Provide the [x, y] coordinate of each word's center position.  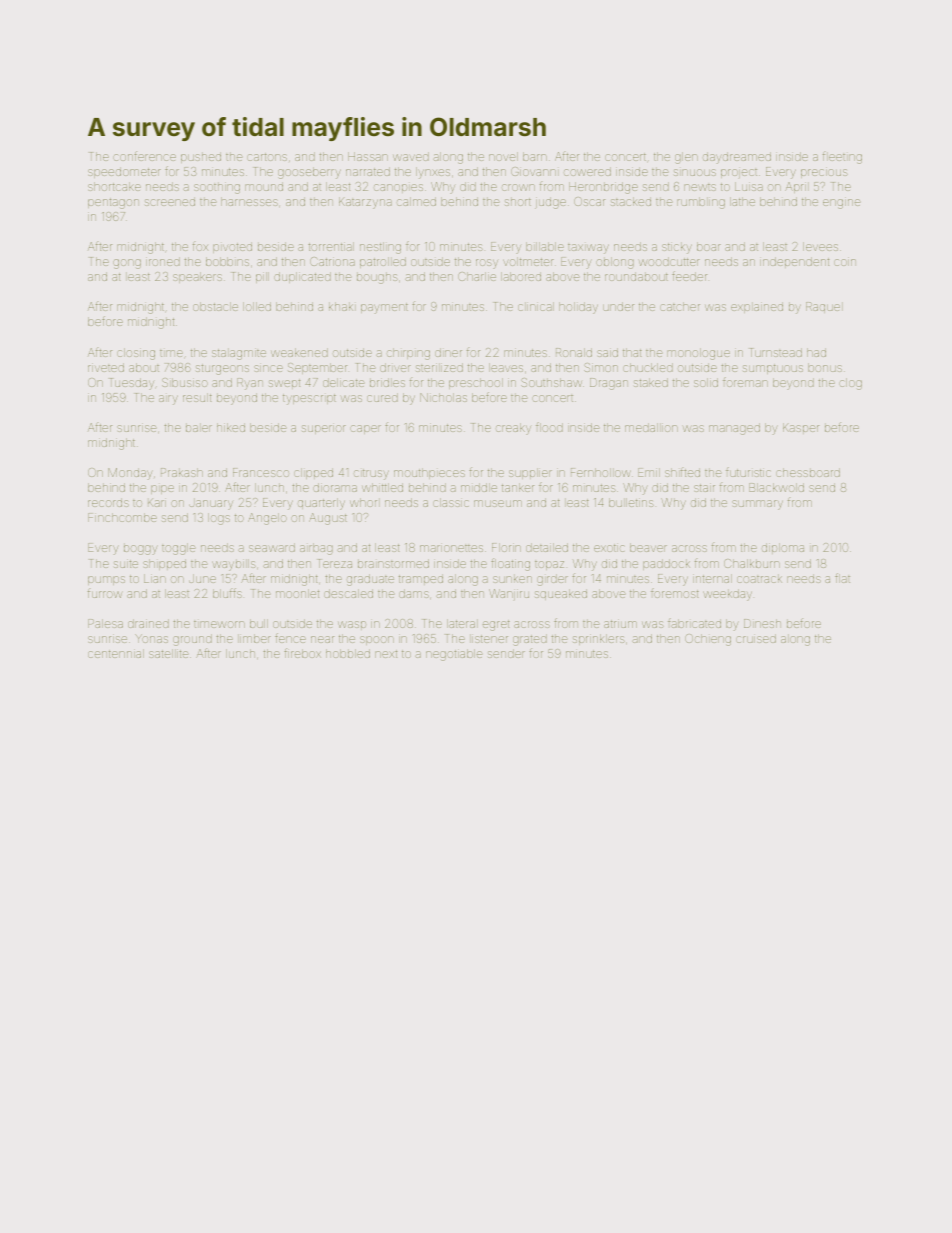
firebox [302, 653]
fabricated [694, 623]
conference [144, 156]
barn [535, 156]
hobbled [348, 653]
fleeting [842, 158]
